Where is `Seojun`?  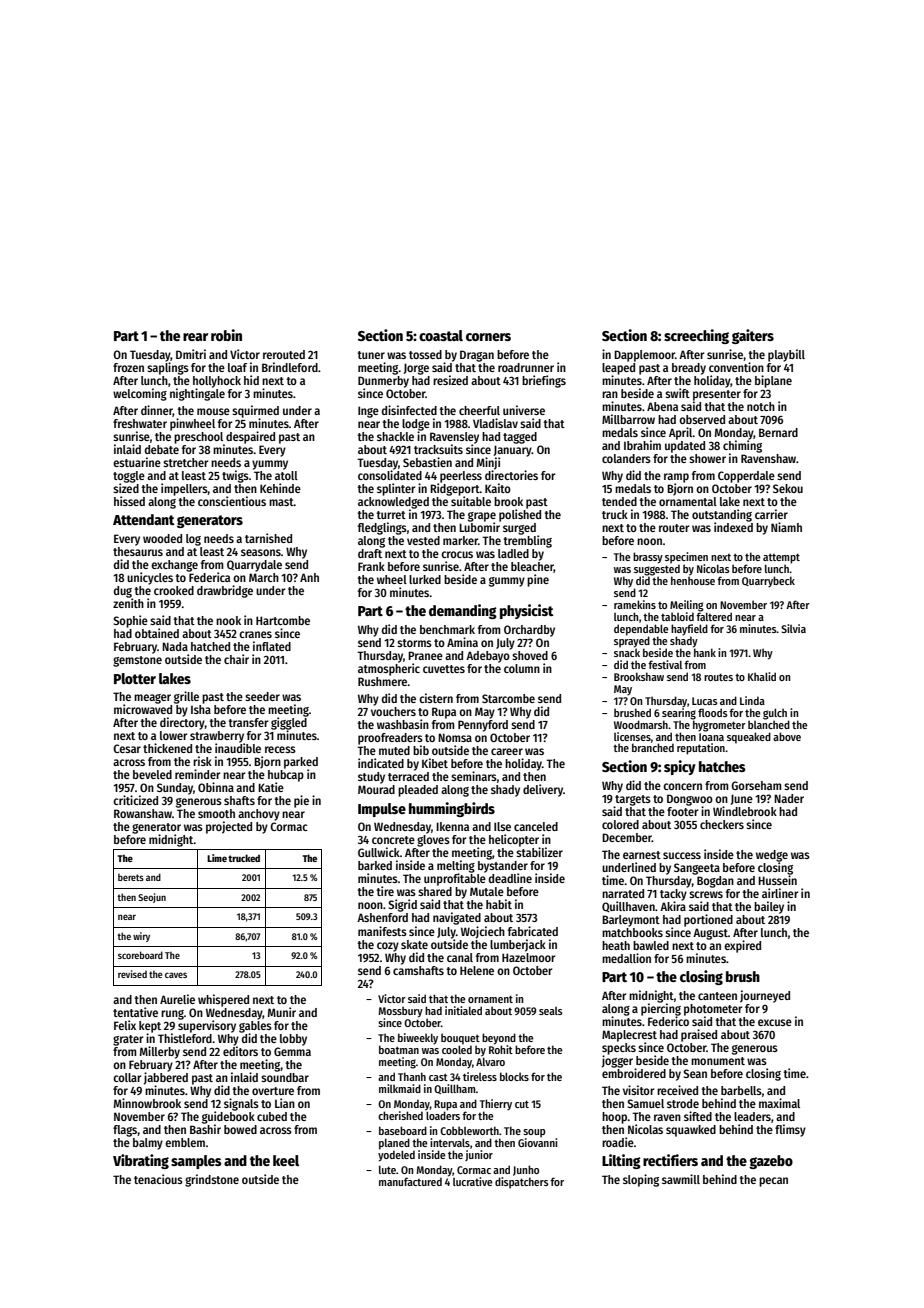
Seojun is located at coordinates (152, 898).
